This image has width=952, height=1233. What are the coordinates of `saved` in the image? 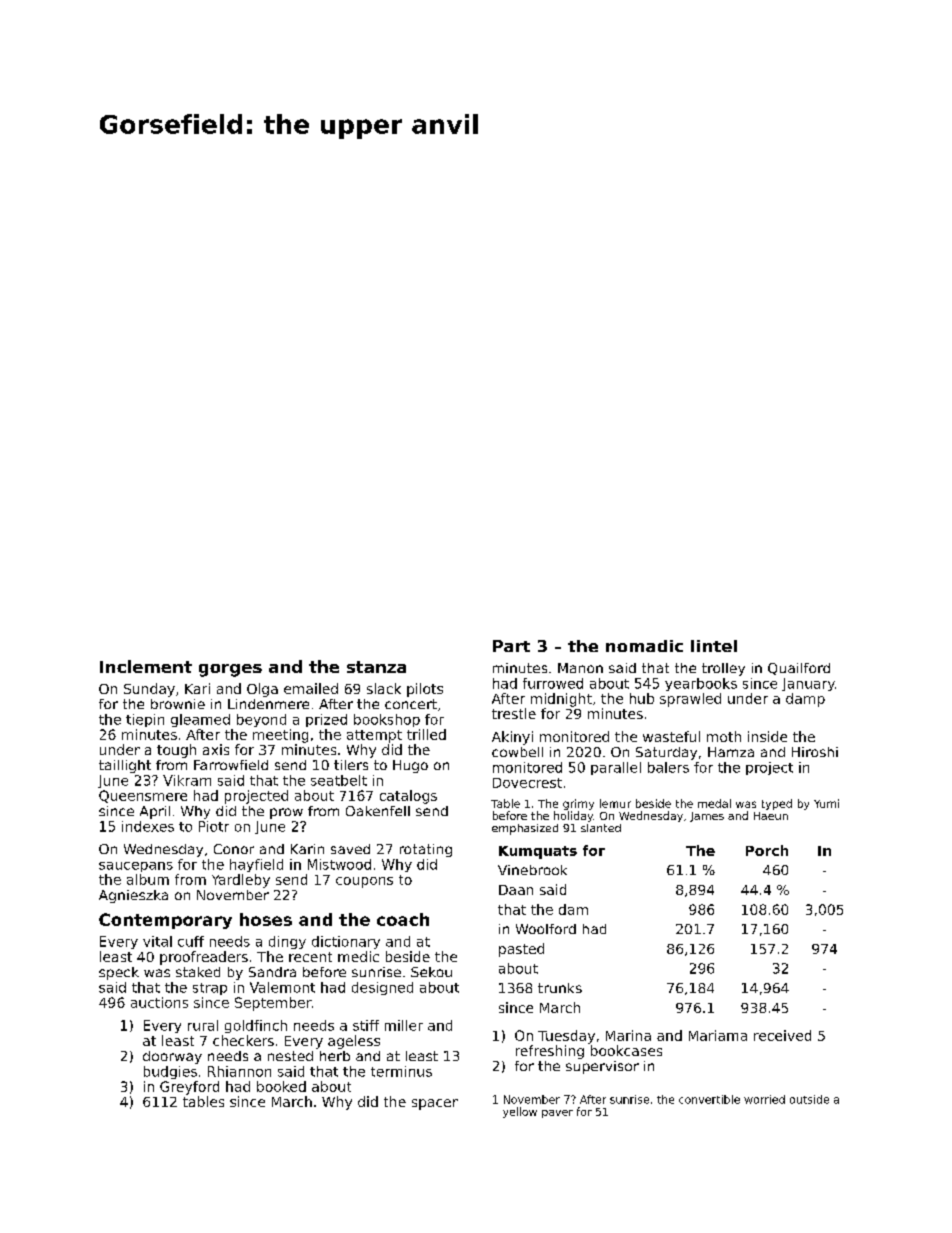 It's located at (350, 849).
